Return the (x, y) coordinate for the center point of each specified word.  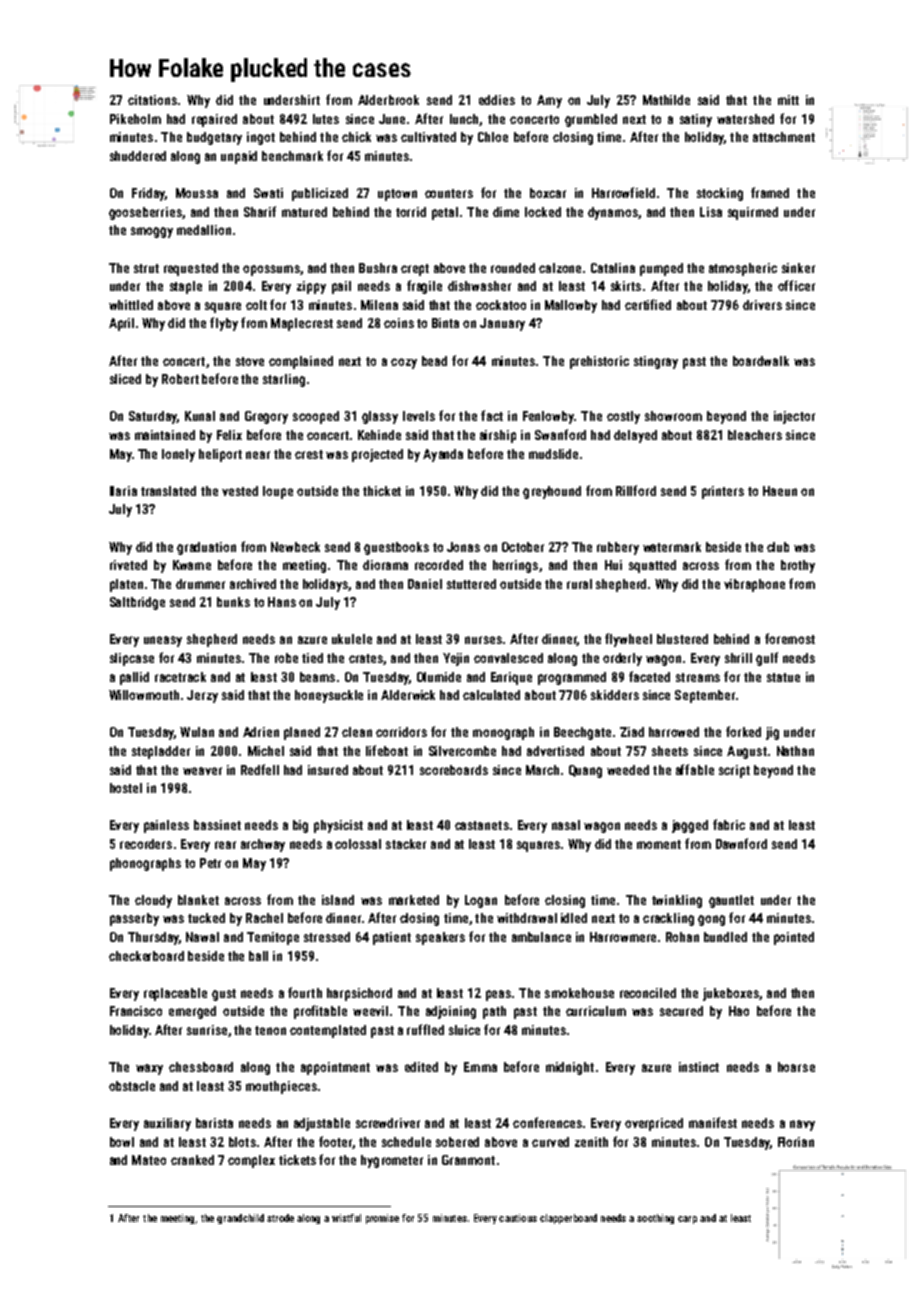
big (300, 826)
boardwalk (761, 361)
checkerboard (146, 956)
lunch (464, 119)
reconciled (648, 993)
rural (579, 584)
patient (392, 938)
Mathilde (666, 100)
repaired (214, 120)
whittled (131, 305)
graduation (206, 548)
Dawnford (741, 843)
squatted (652, 566)
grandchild (240, 1219)
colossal (358, 844)
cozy (404, 363)
